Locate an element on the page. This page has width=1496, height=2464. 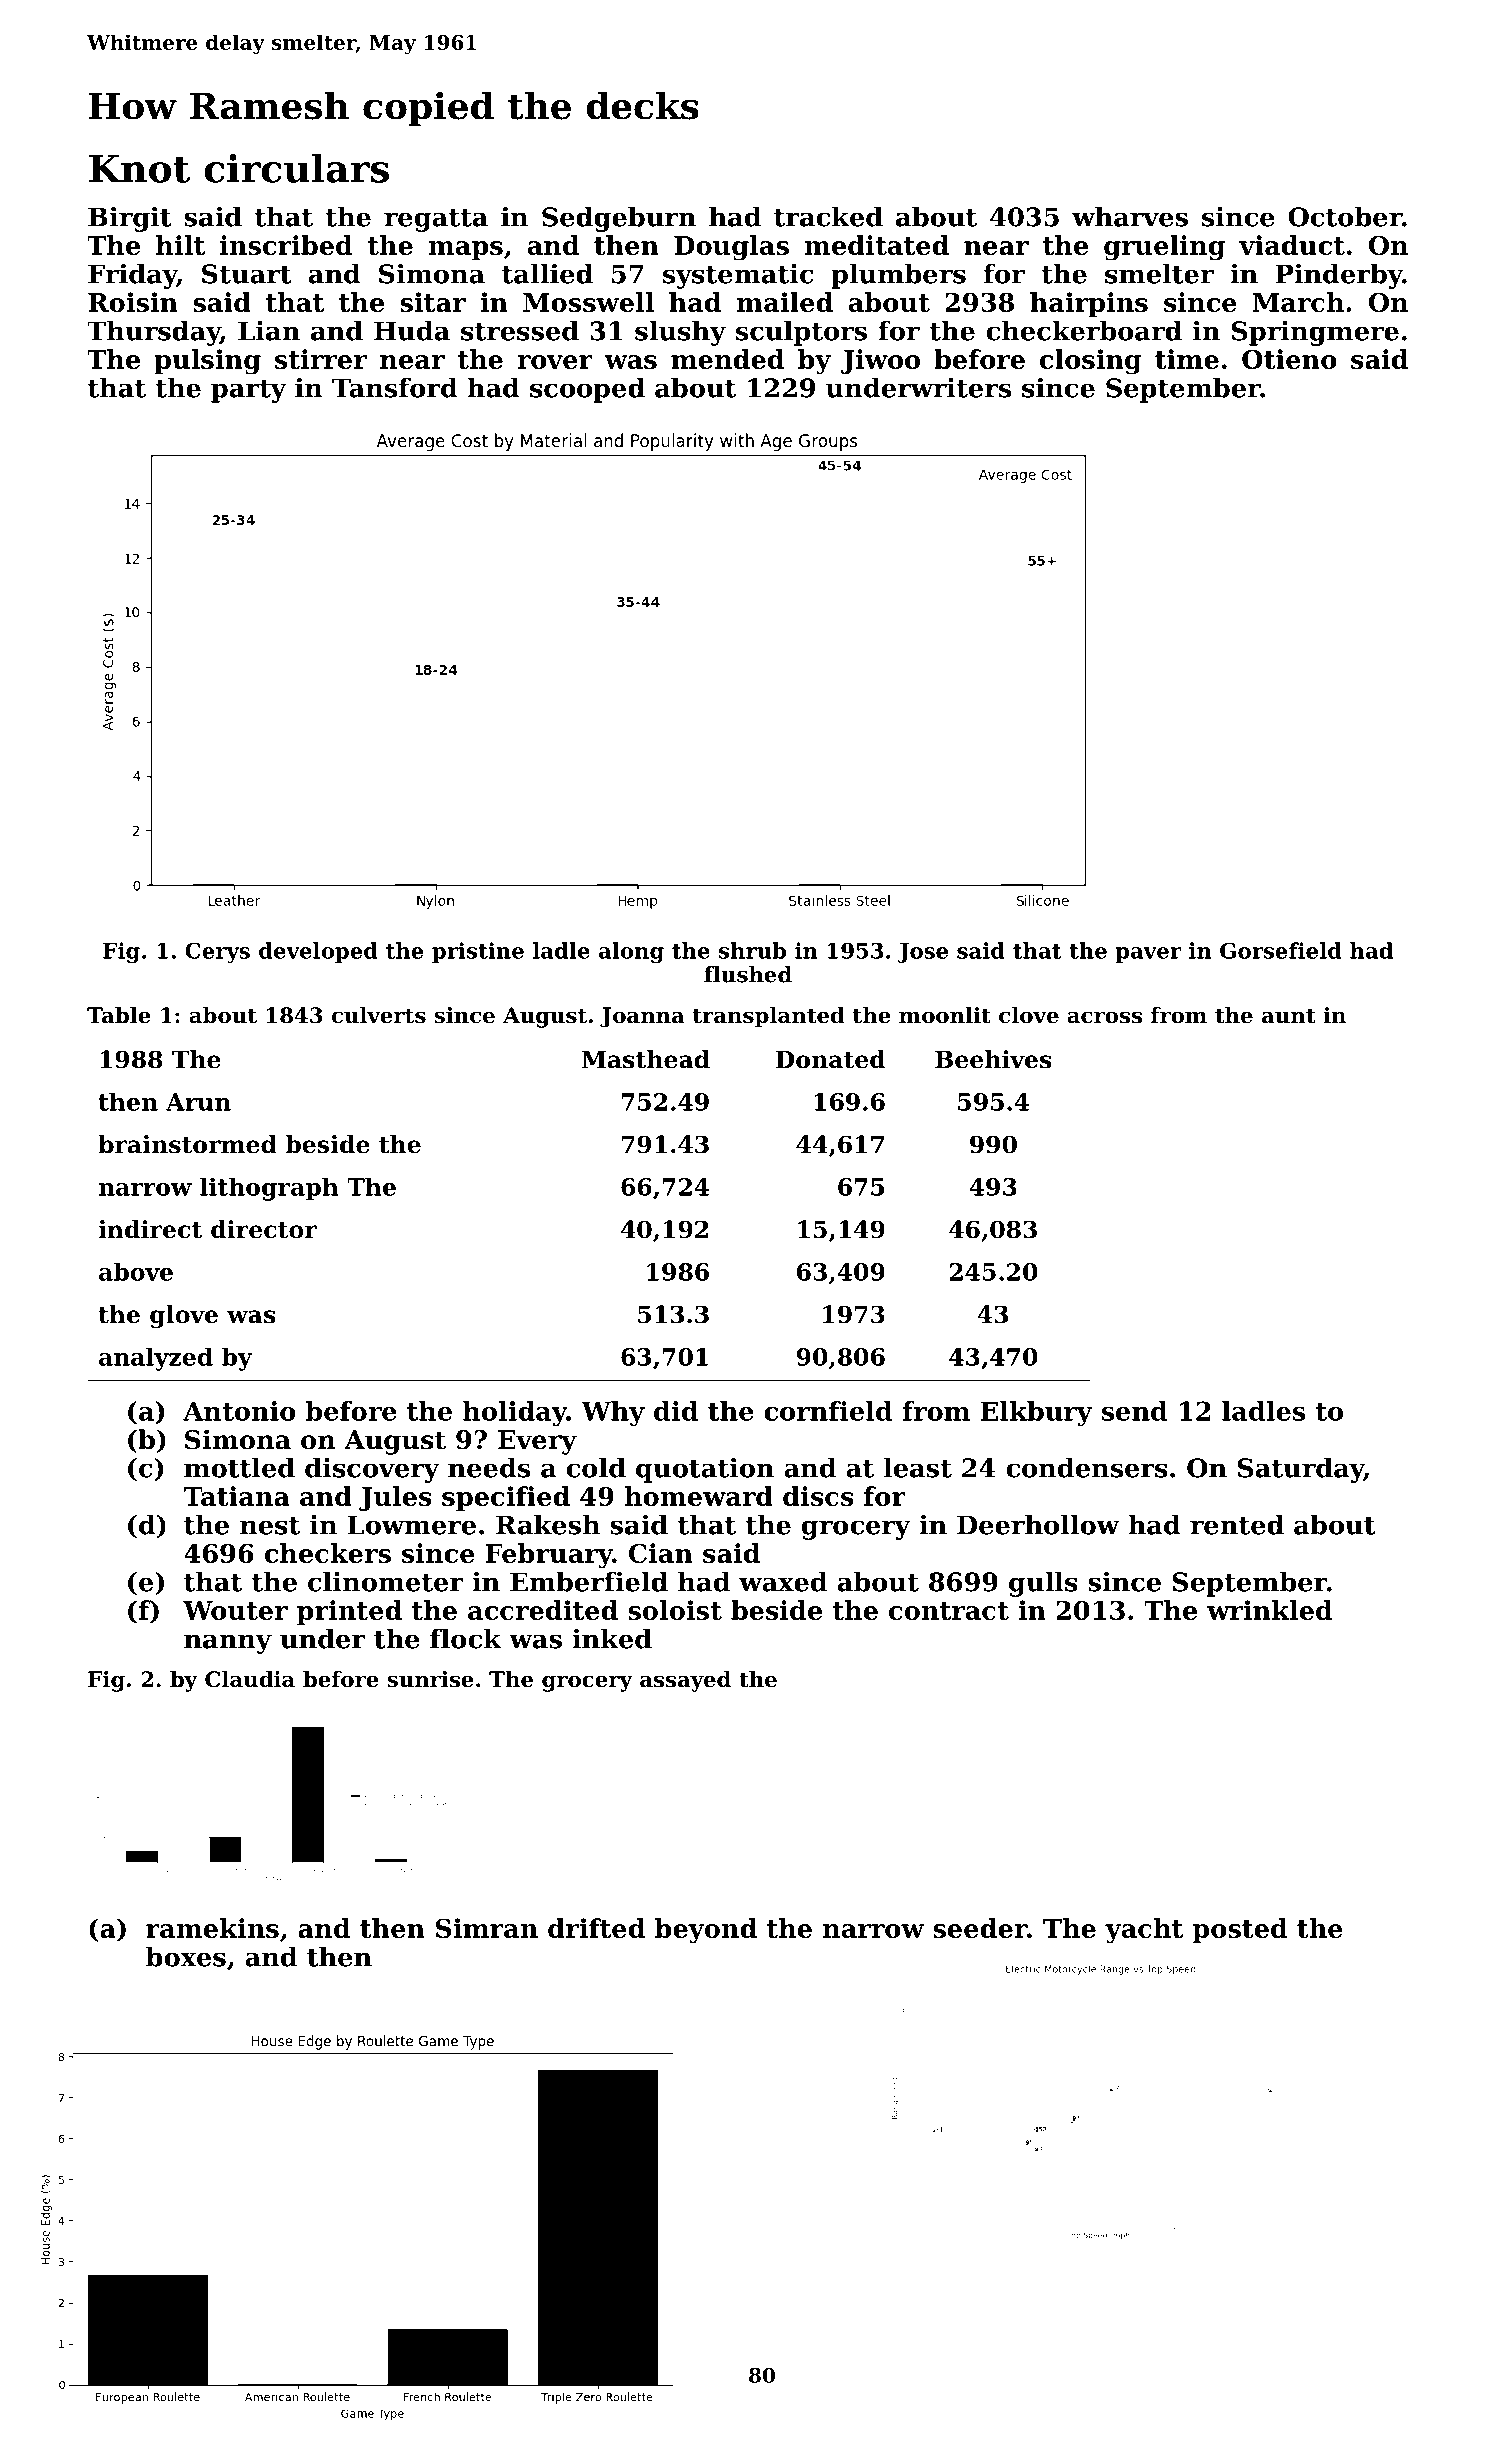
regatta is located at coordinates (436, 220).
